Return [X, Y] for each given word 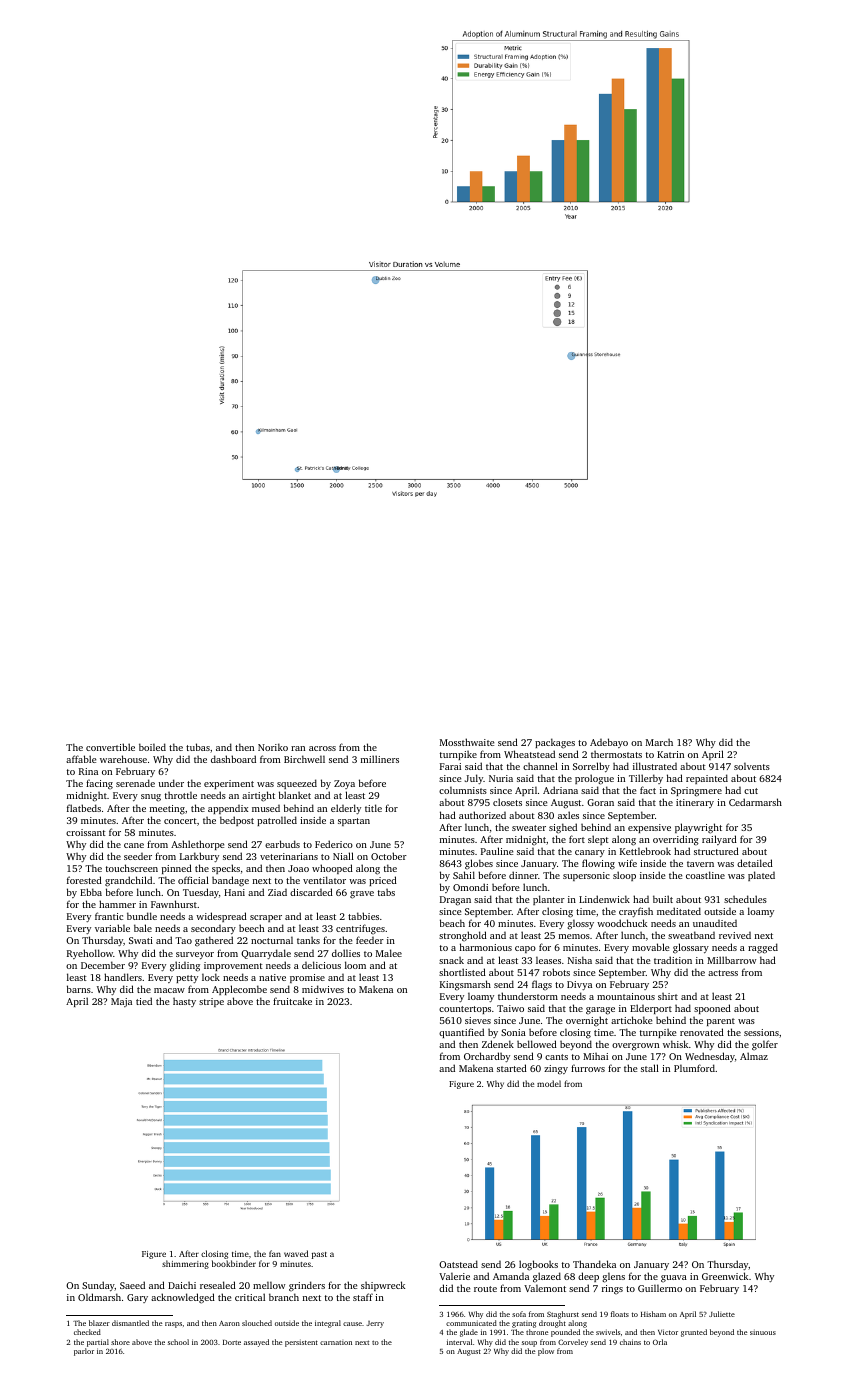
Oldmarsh [99, 1297]
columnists [463, 790]
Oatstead [458, 1264]
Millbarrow [731, 960]
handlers [123, 977]
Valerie [454, 1276]
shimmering [185, 1264]
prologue [594, 779]
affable [81, 759]
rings [612, 1289]
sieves [478, 1020]
